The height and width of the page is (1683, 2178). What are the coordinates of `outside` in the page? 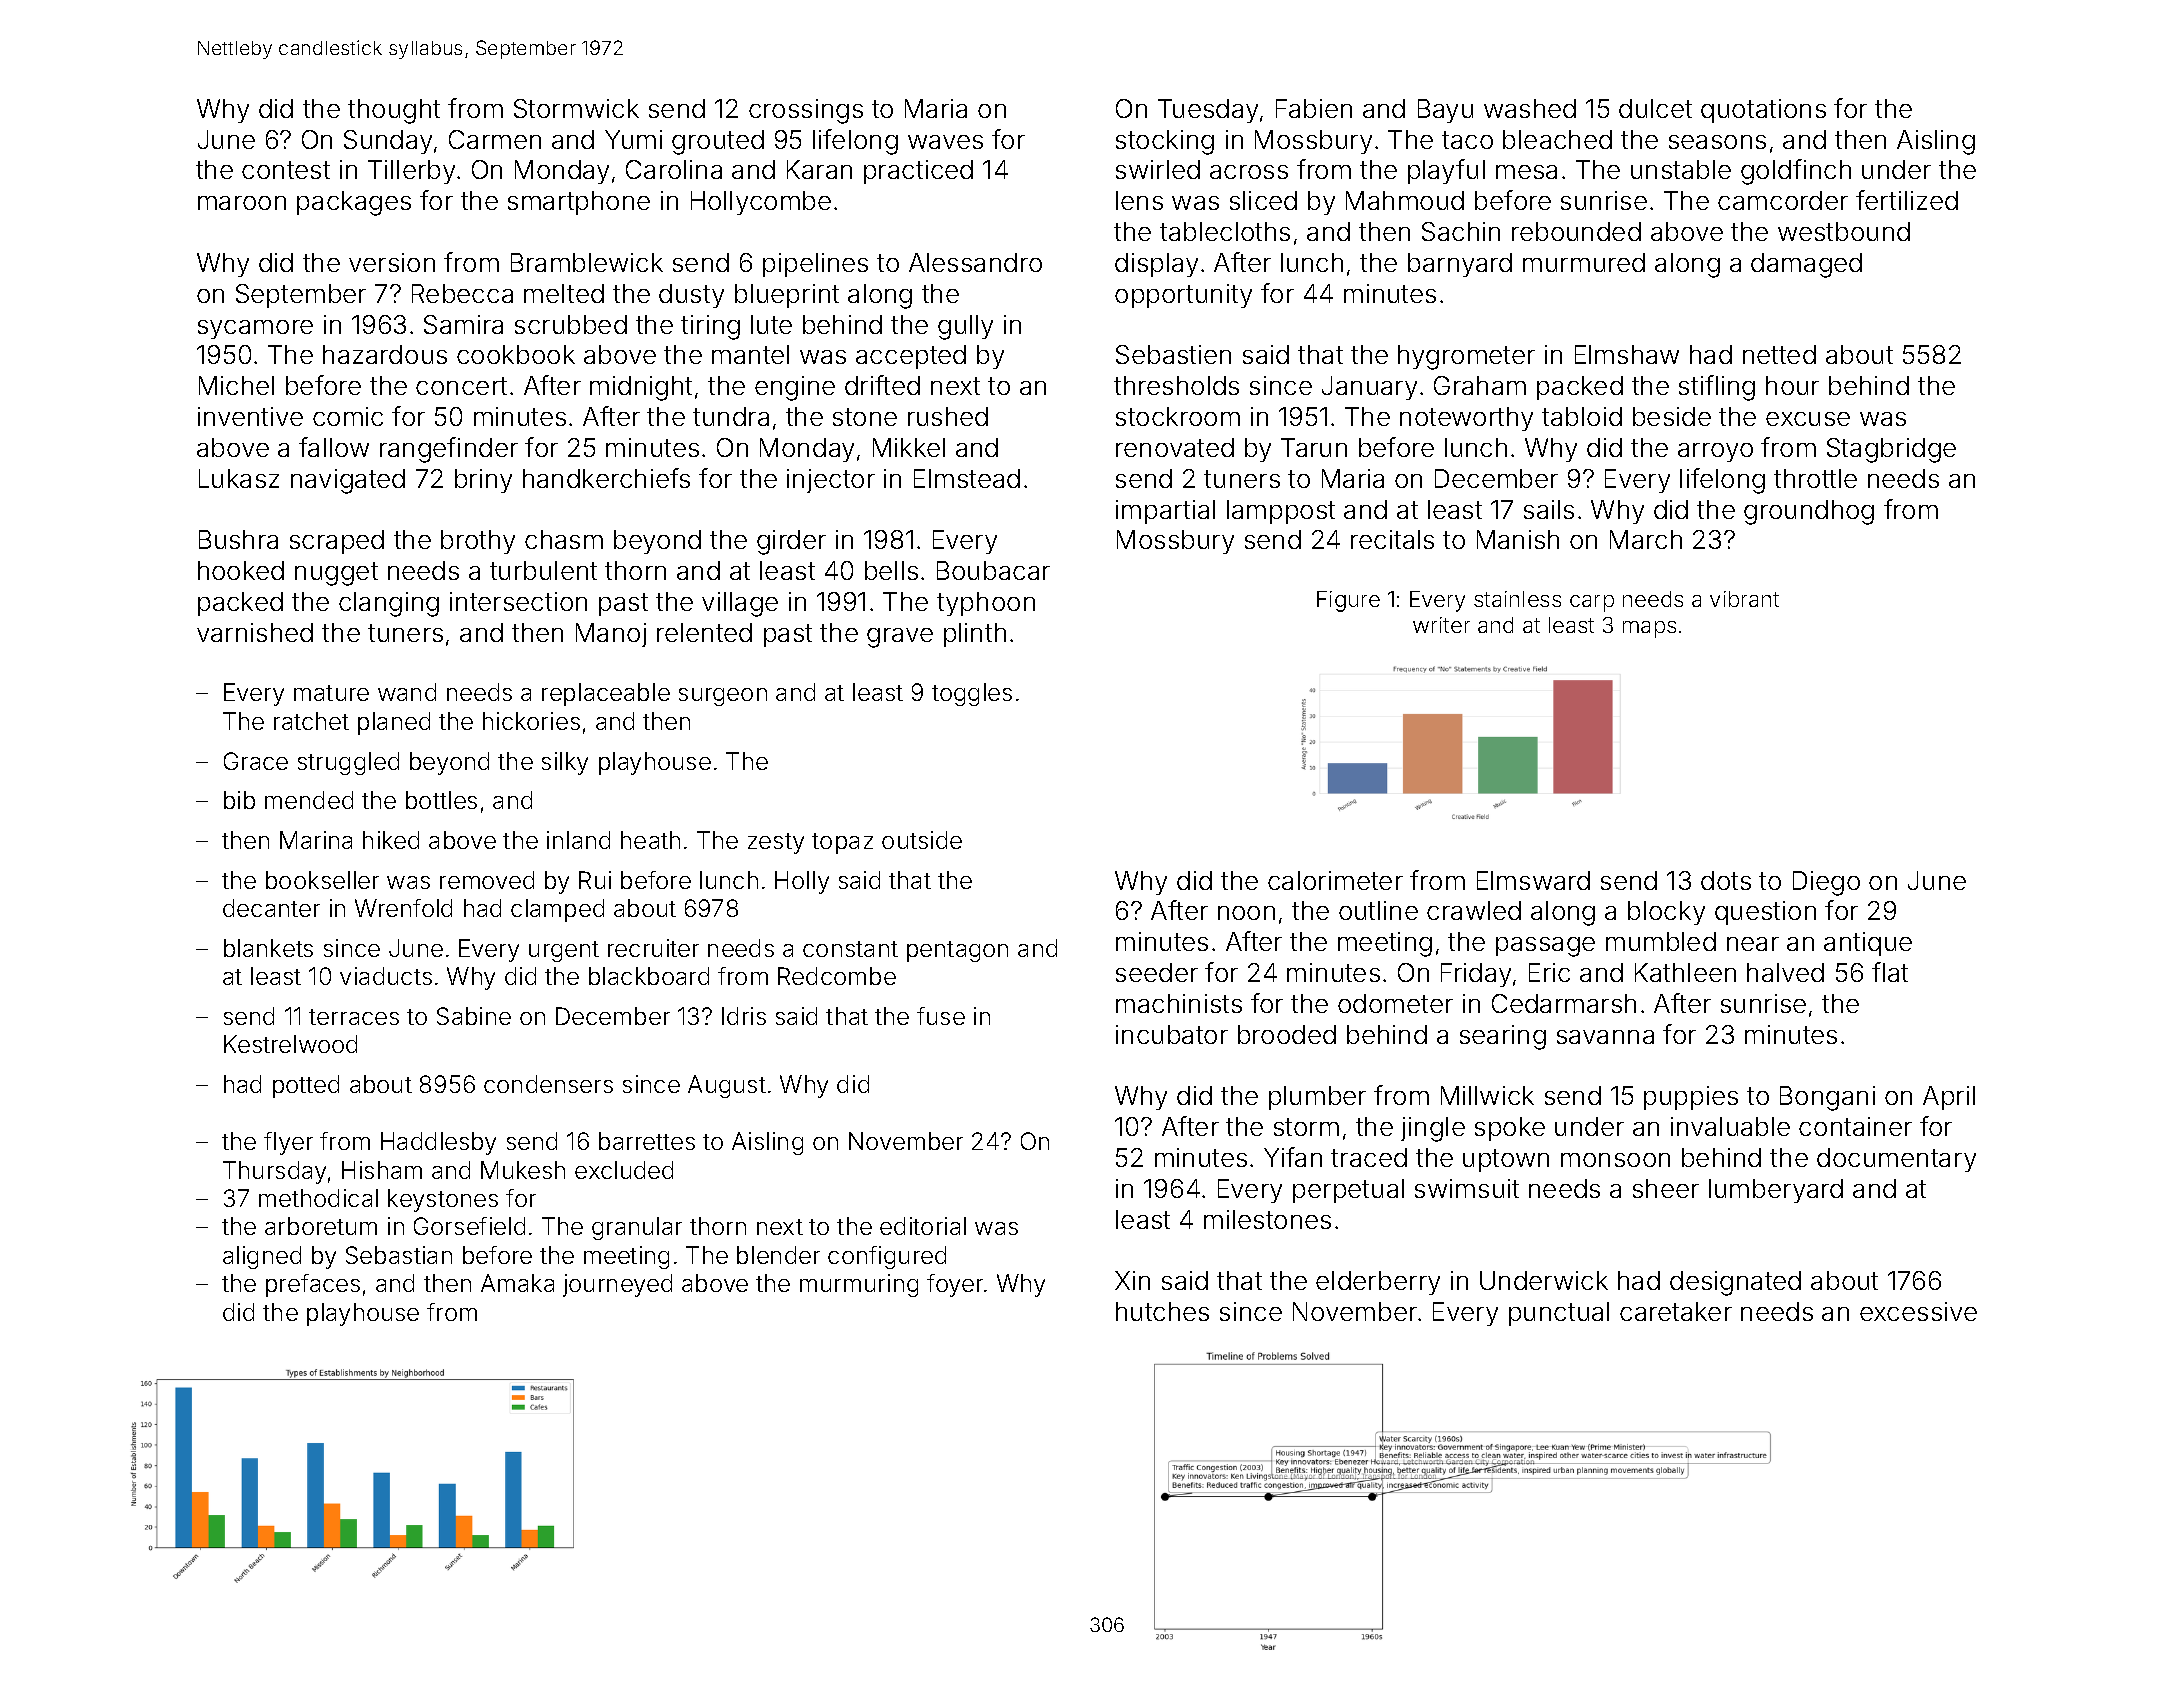 It's located at (922, 840).
